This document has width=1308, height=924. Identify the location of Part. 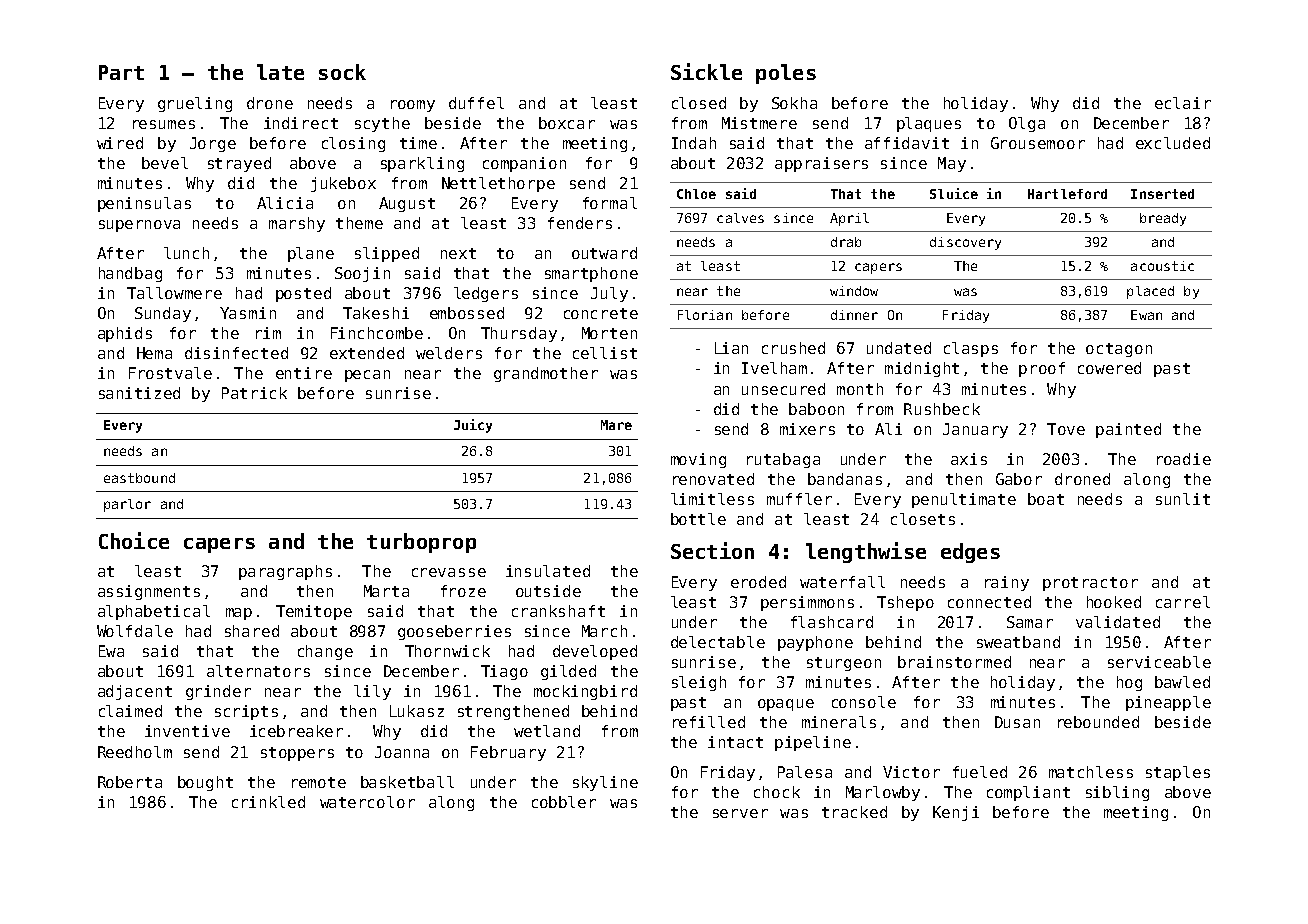
(121, 72).
